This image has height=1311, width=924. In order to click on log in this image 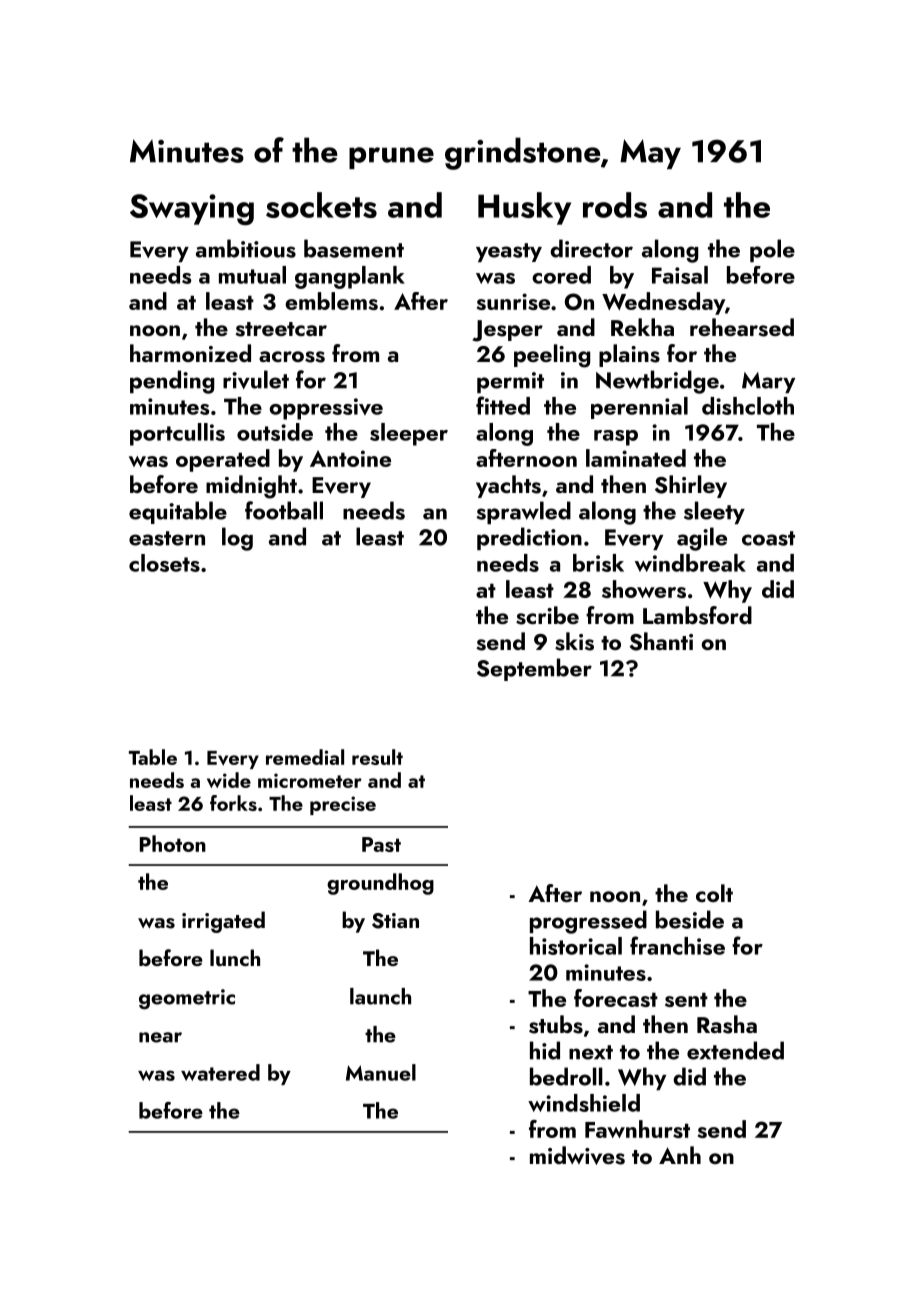, I will do `click(237, 539)`.
